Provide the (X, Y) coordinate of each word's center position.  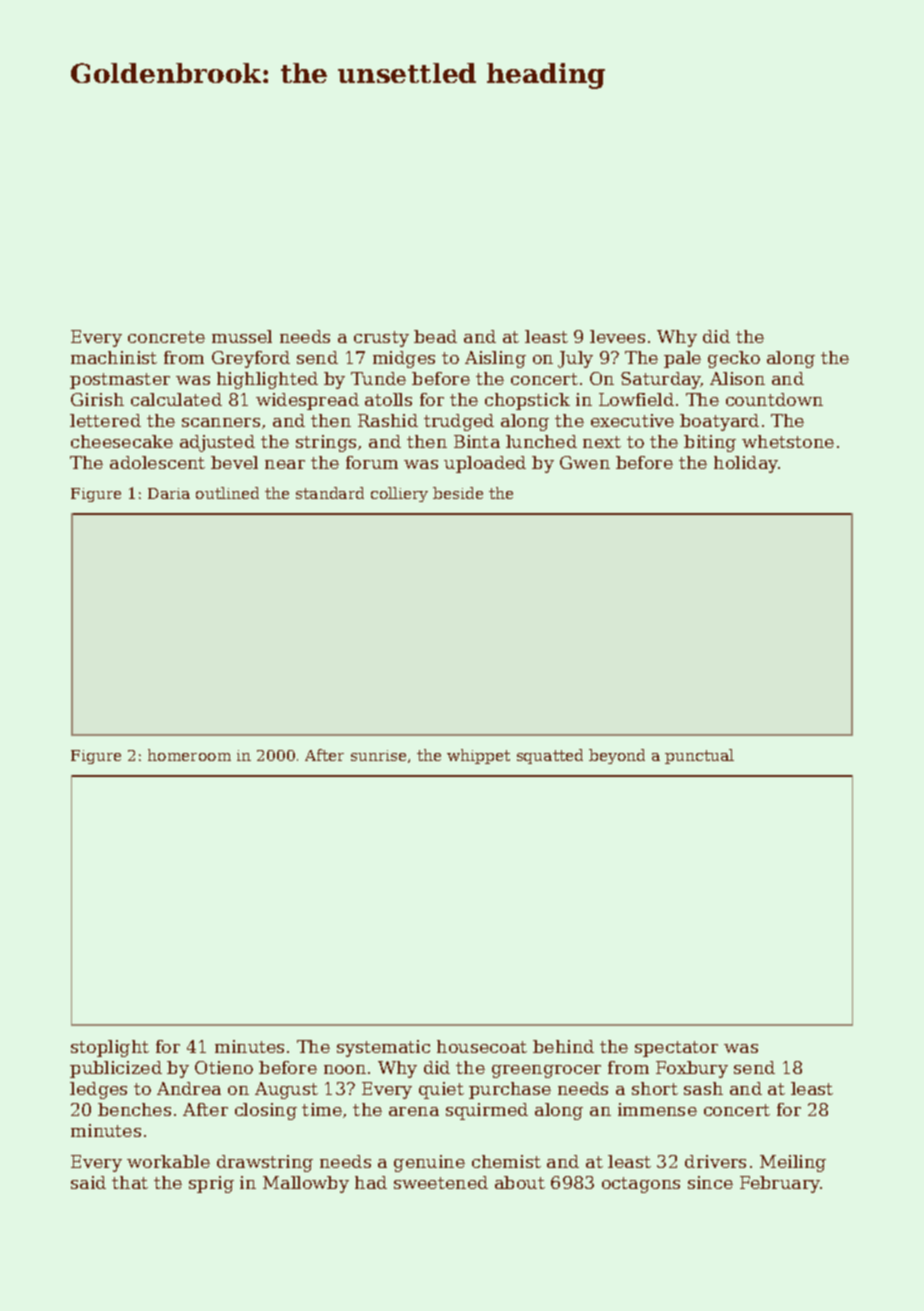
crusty (381, 339)
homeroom (189, 755)
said (88, 1182)
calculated (176, 399)
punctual (699, 756)
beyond (617, 756)
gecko (734, 359)
